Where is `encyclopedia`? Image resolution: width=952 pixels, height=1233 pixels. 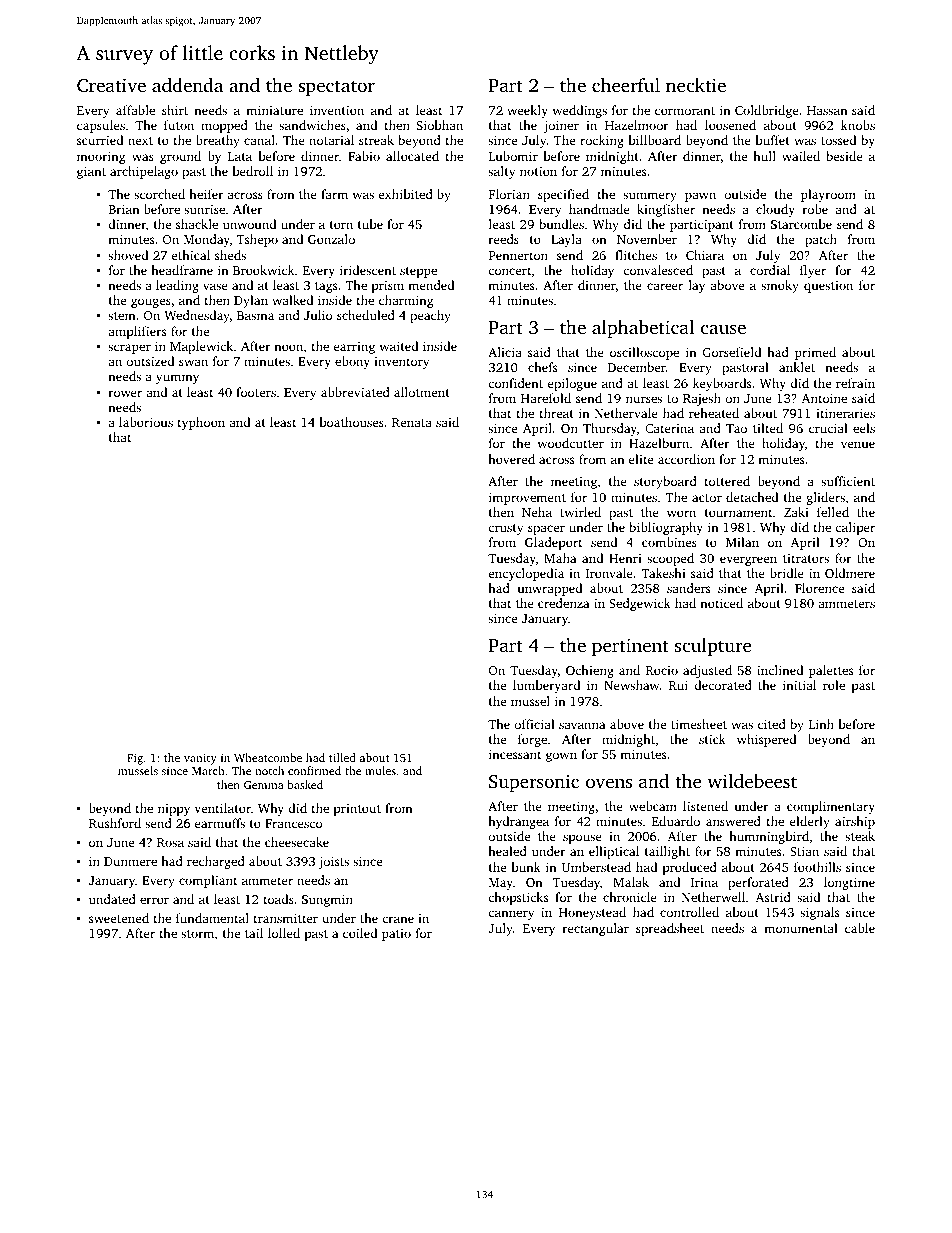
encyclopedia is located at coordinates (526, 574).
